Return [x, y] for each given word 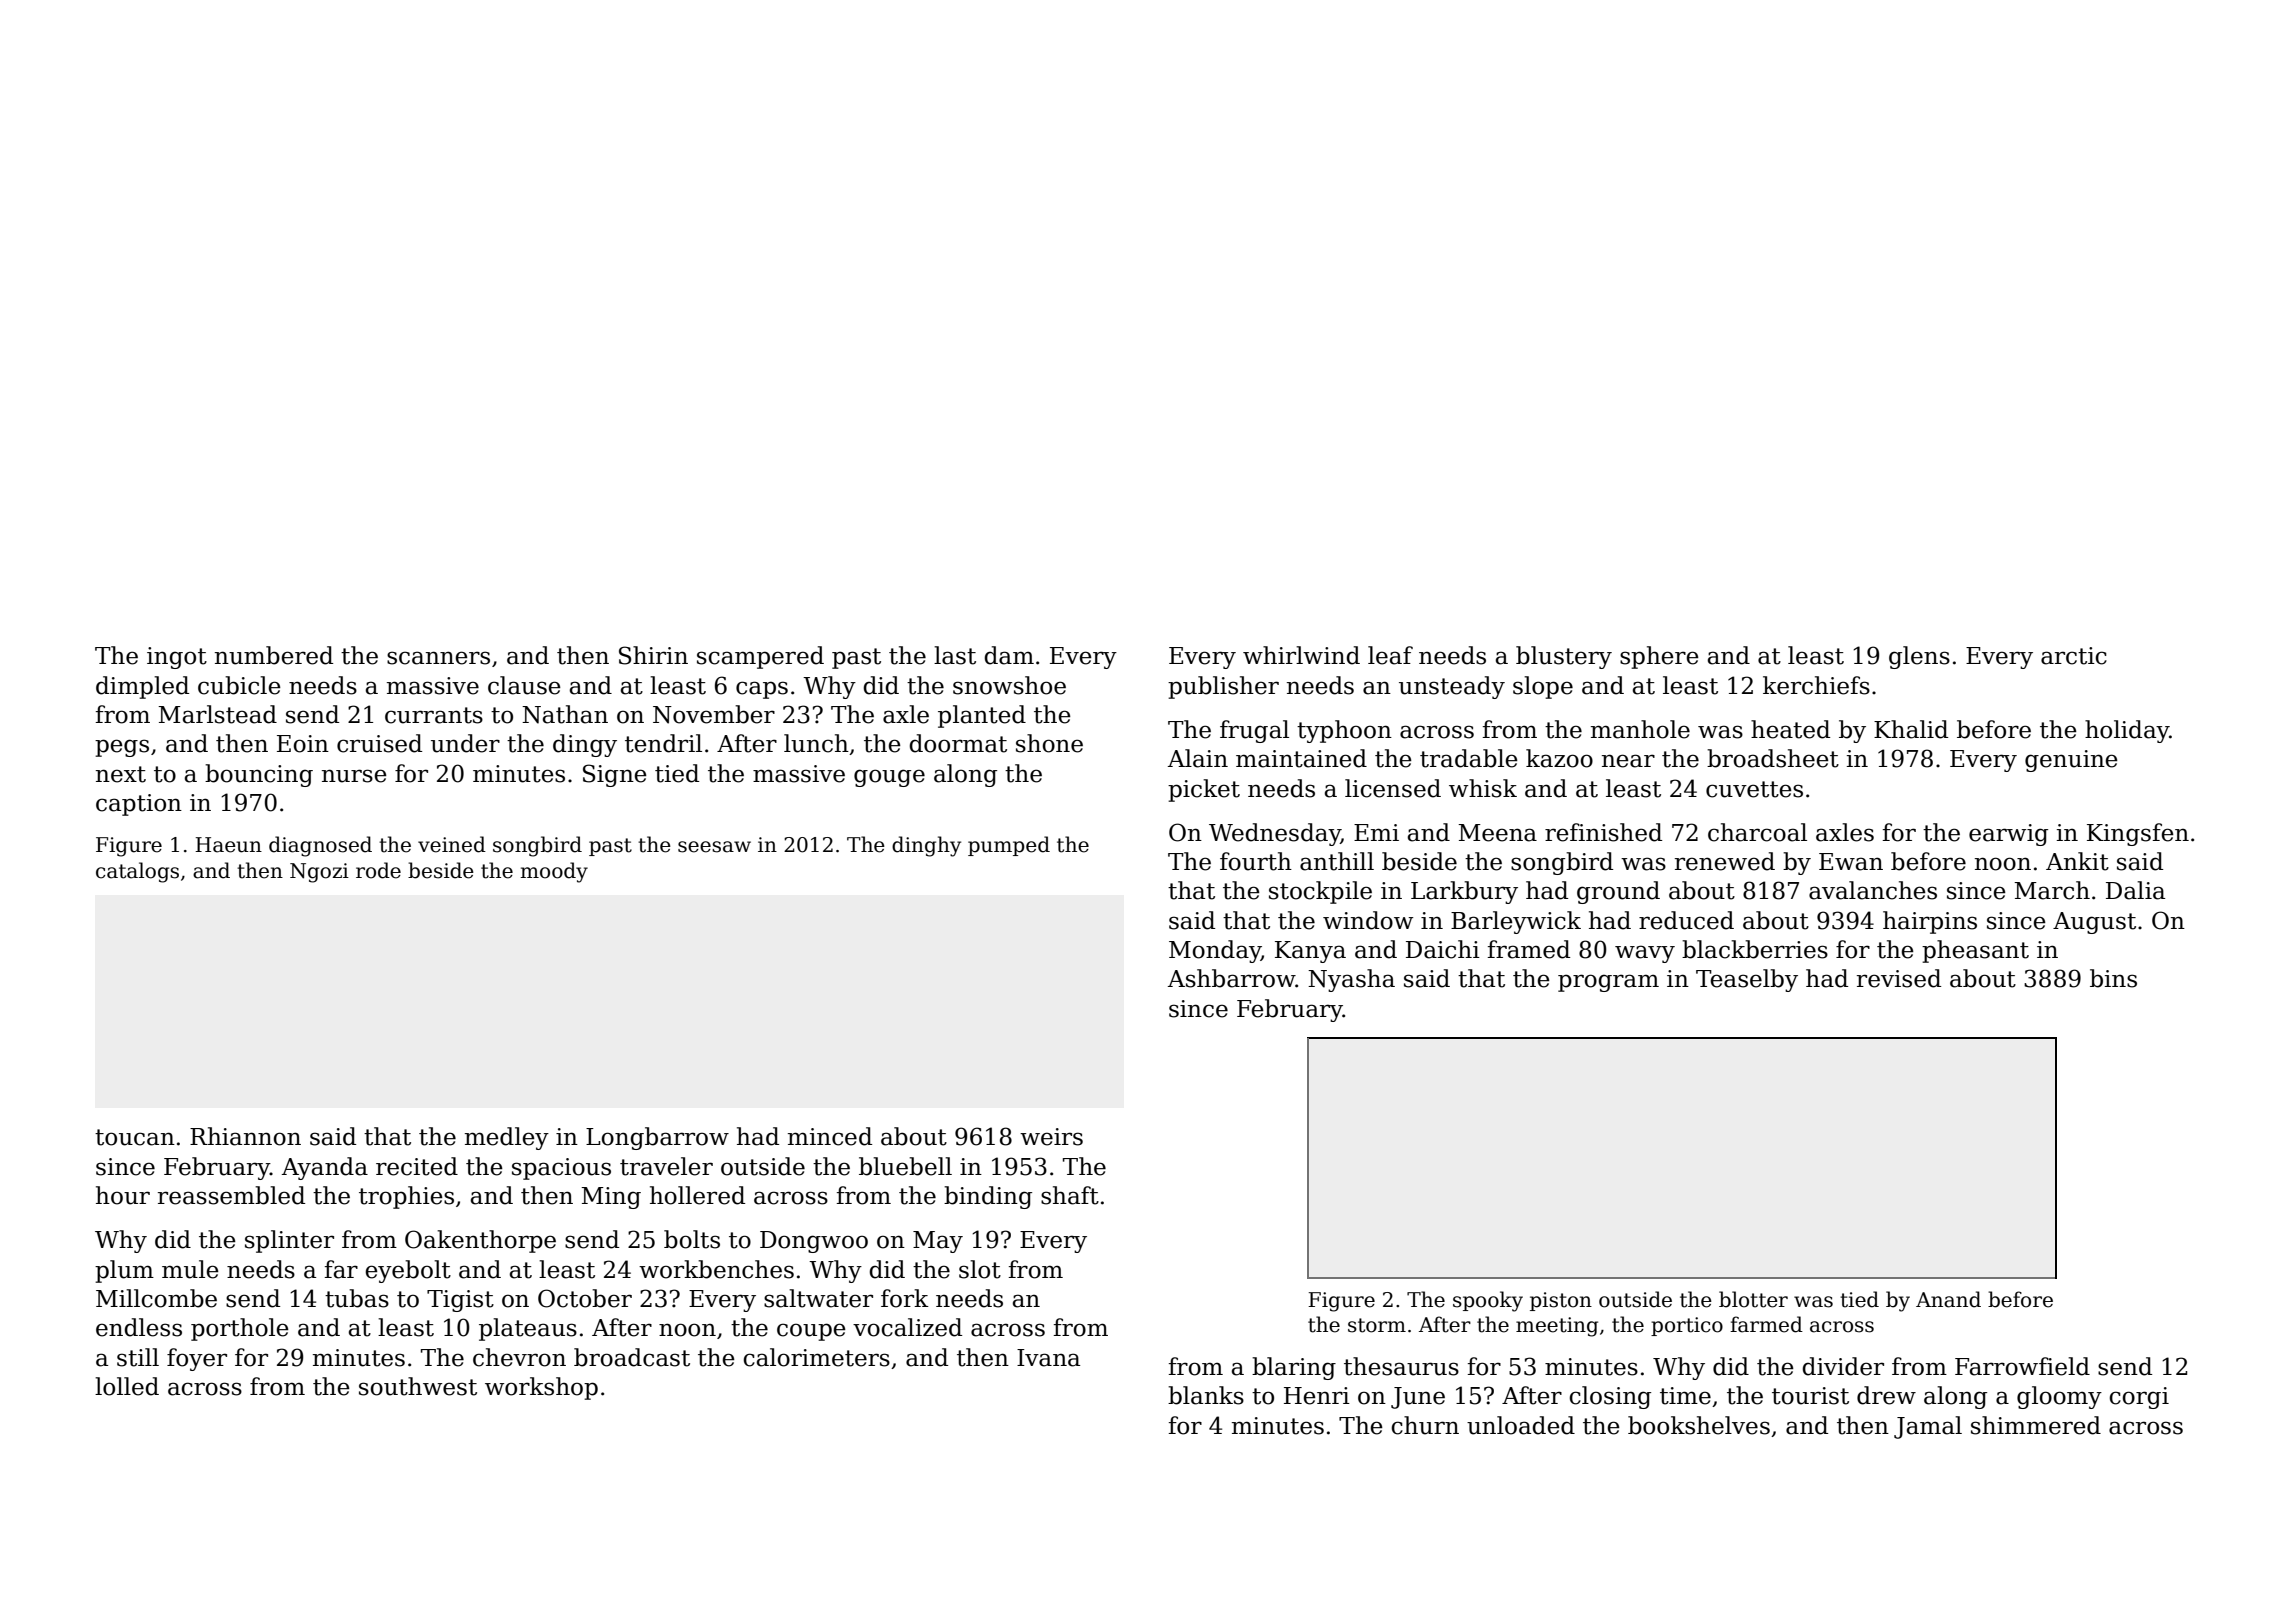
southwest [418, 1386]
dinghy [926, 846]
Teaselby [1747, 980]
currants [434, 715]
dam [1009, 655]
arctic [2074, 656]
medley [507, 1138]
